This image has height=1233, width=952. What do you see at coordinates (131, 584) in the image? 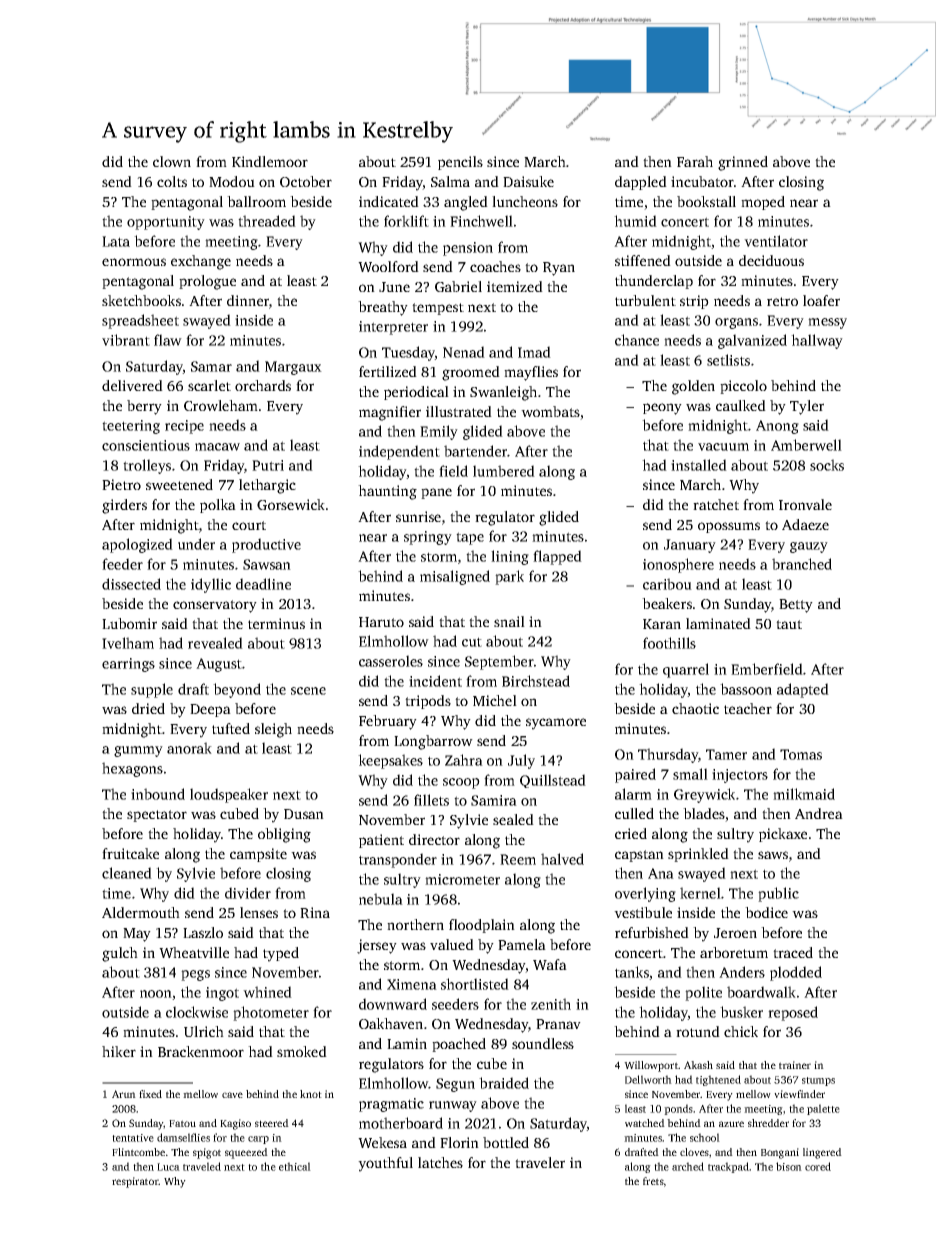
I see `dissected` at bounding box center [131, 584].
